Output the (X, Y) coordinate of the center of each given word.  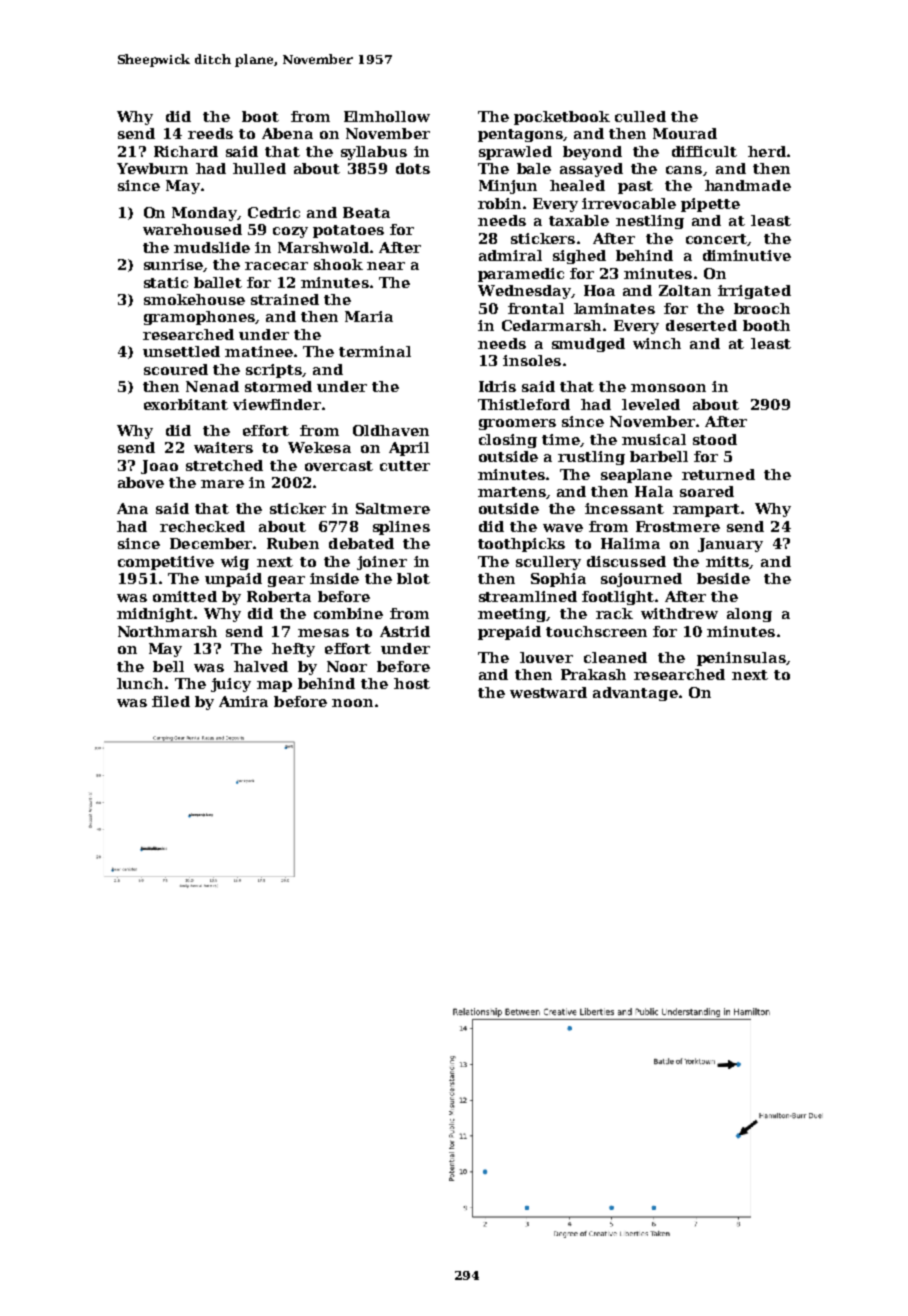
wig (235, 563)
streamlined (528, 596)
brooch (762, 308)
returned (718, 474)
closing (508, 441)
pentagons (521, 135)
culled (640, 116)
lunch (140, 683)
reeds (210, 133)
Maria (369, 316)
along (749, 615)
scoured (176, 369)
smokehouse (194, 299)
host (412, 683)
